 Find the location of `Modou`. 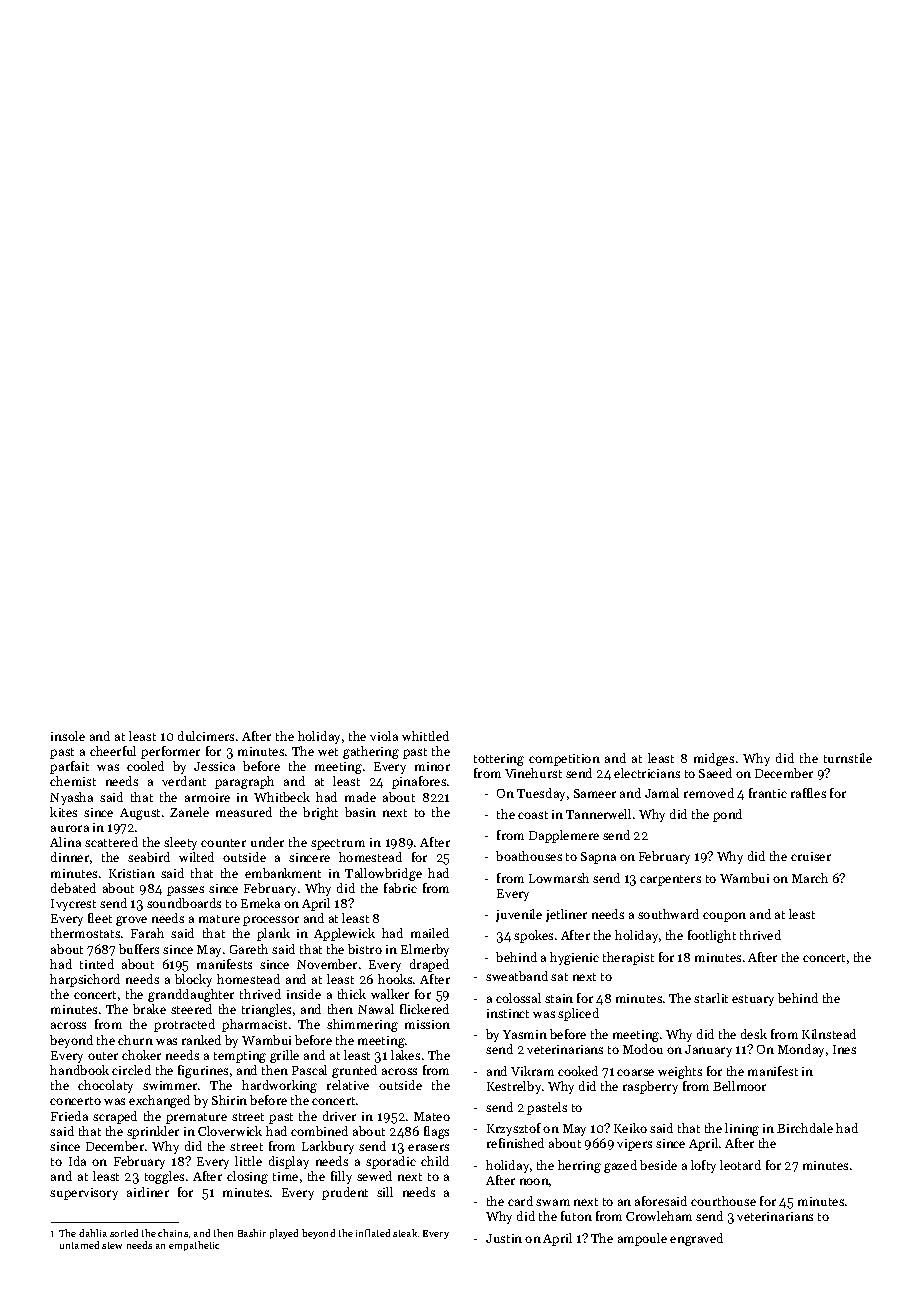

Modou is located at coordinates (643, 1049).
